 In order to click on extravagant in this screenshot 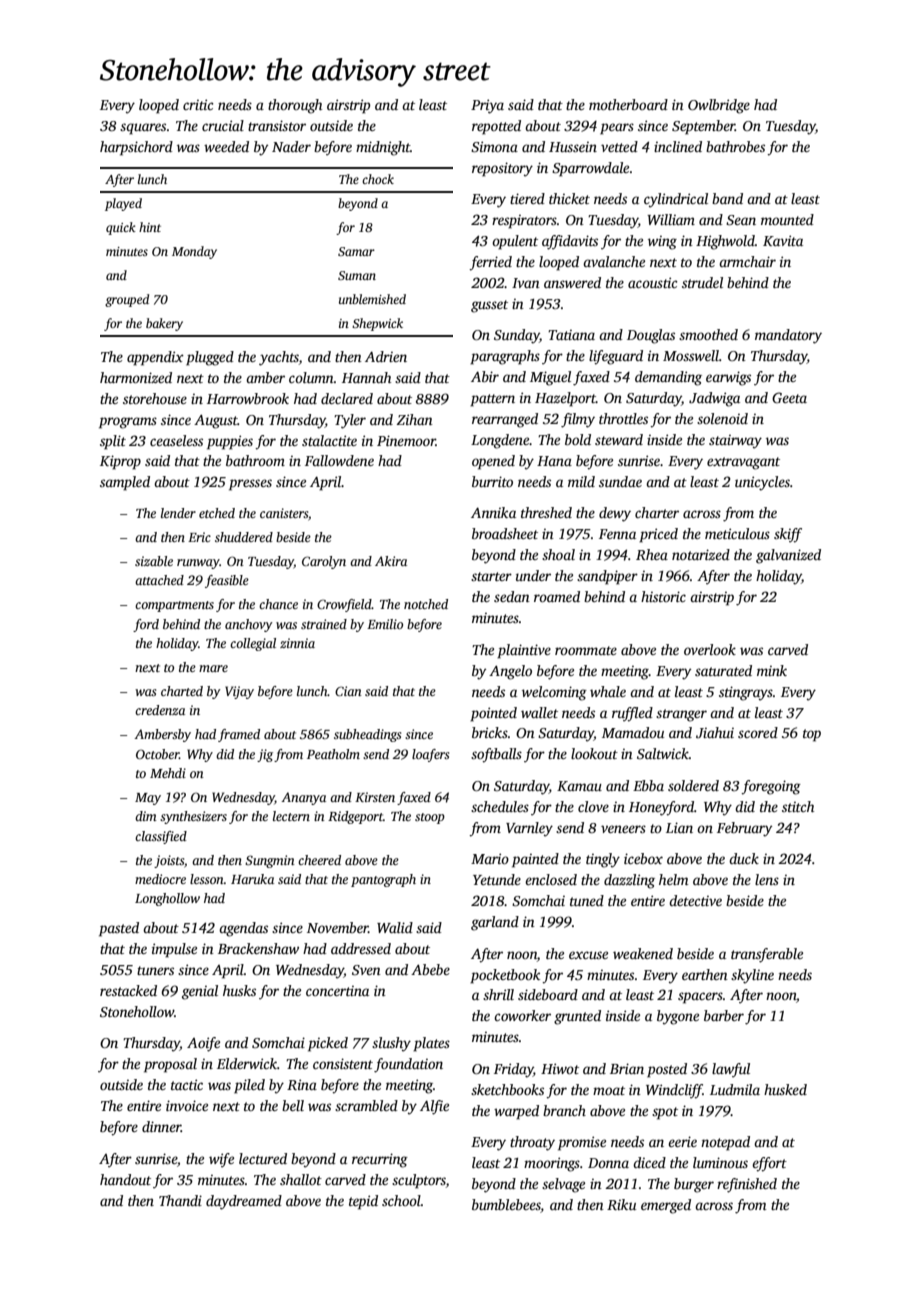, I will do `click(743, 463)`.
